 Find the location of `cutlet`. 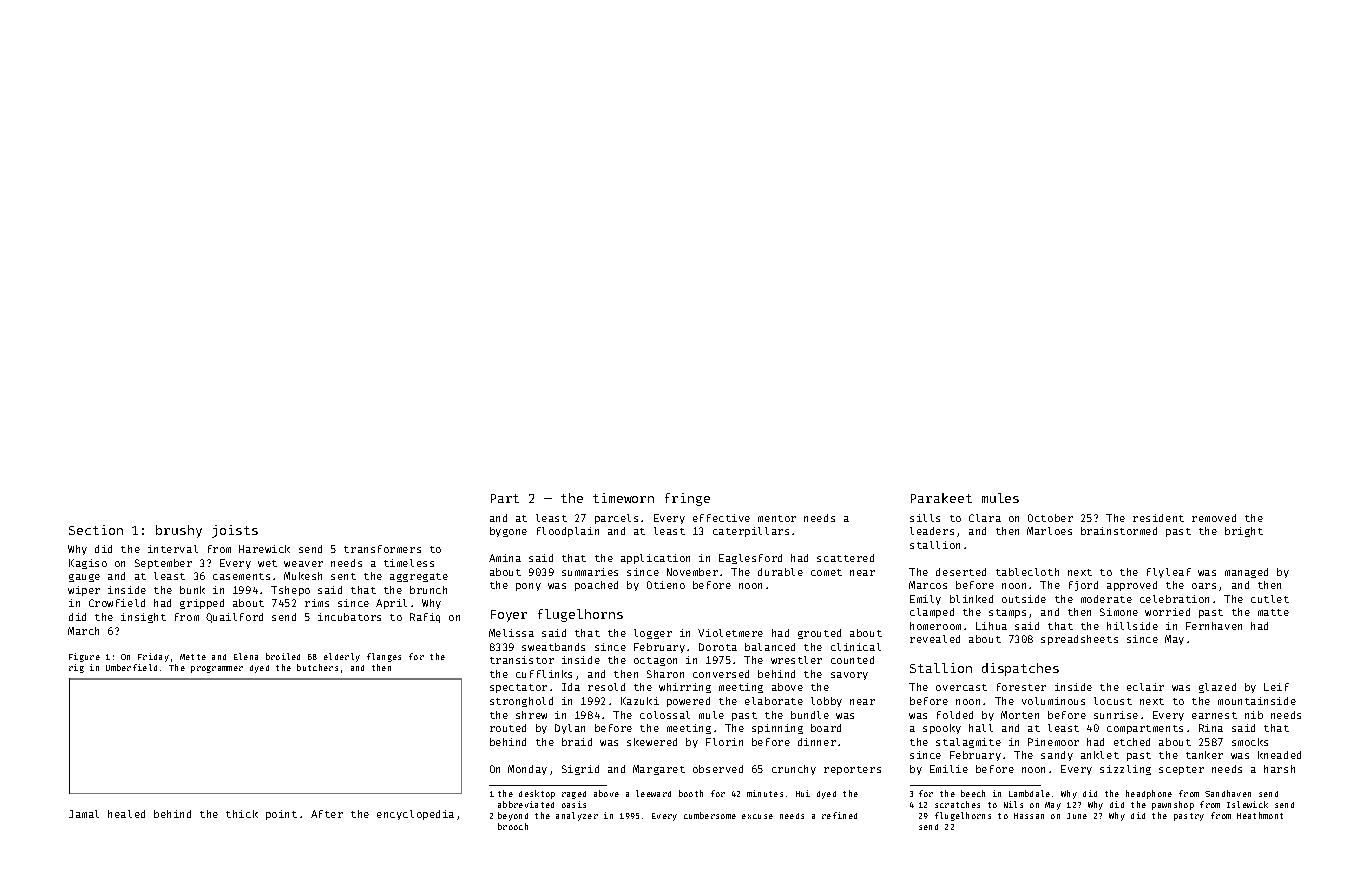

cutlet is located at coordinates (1270, 599).
